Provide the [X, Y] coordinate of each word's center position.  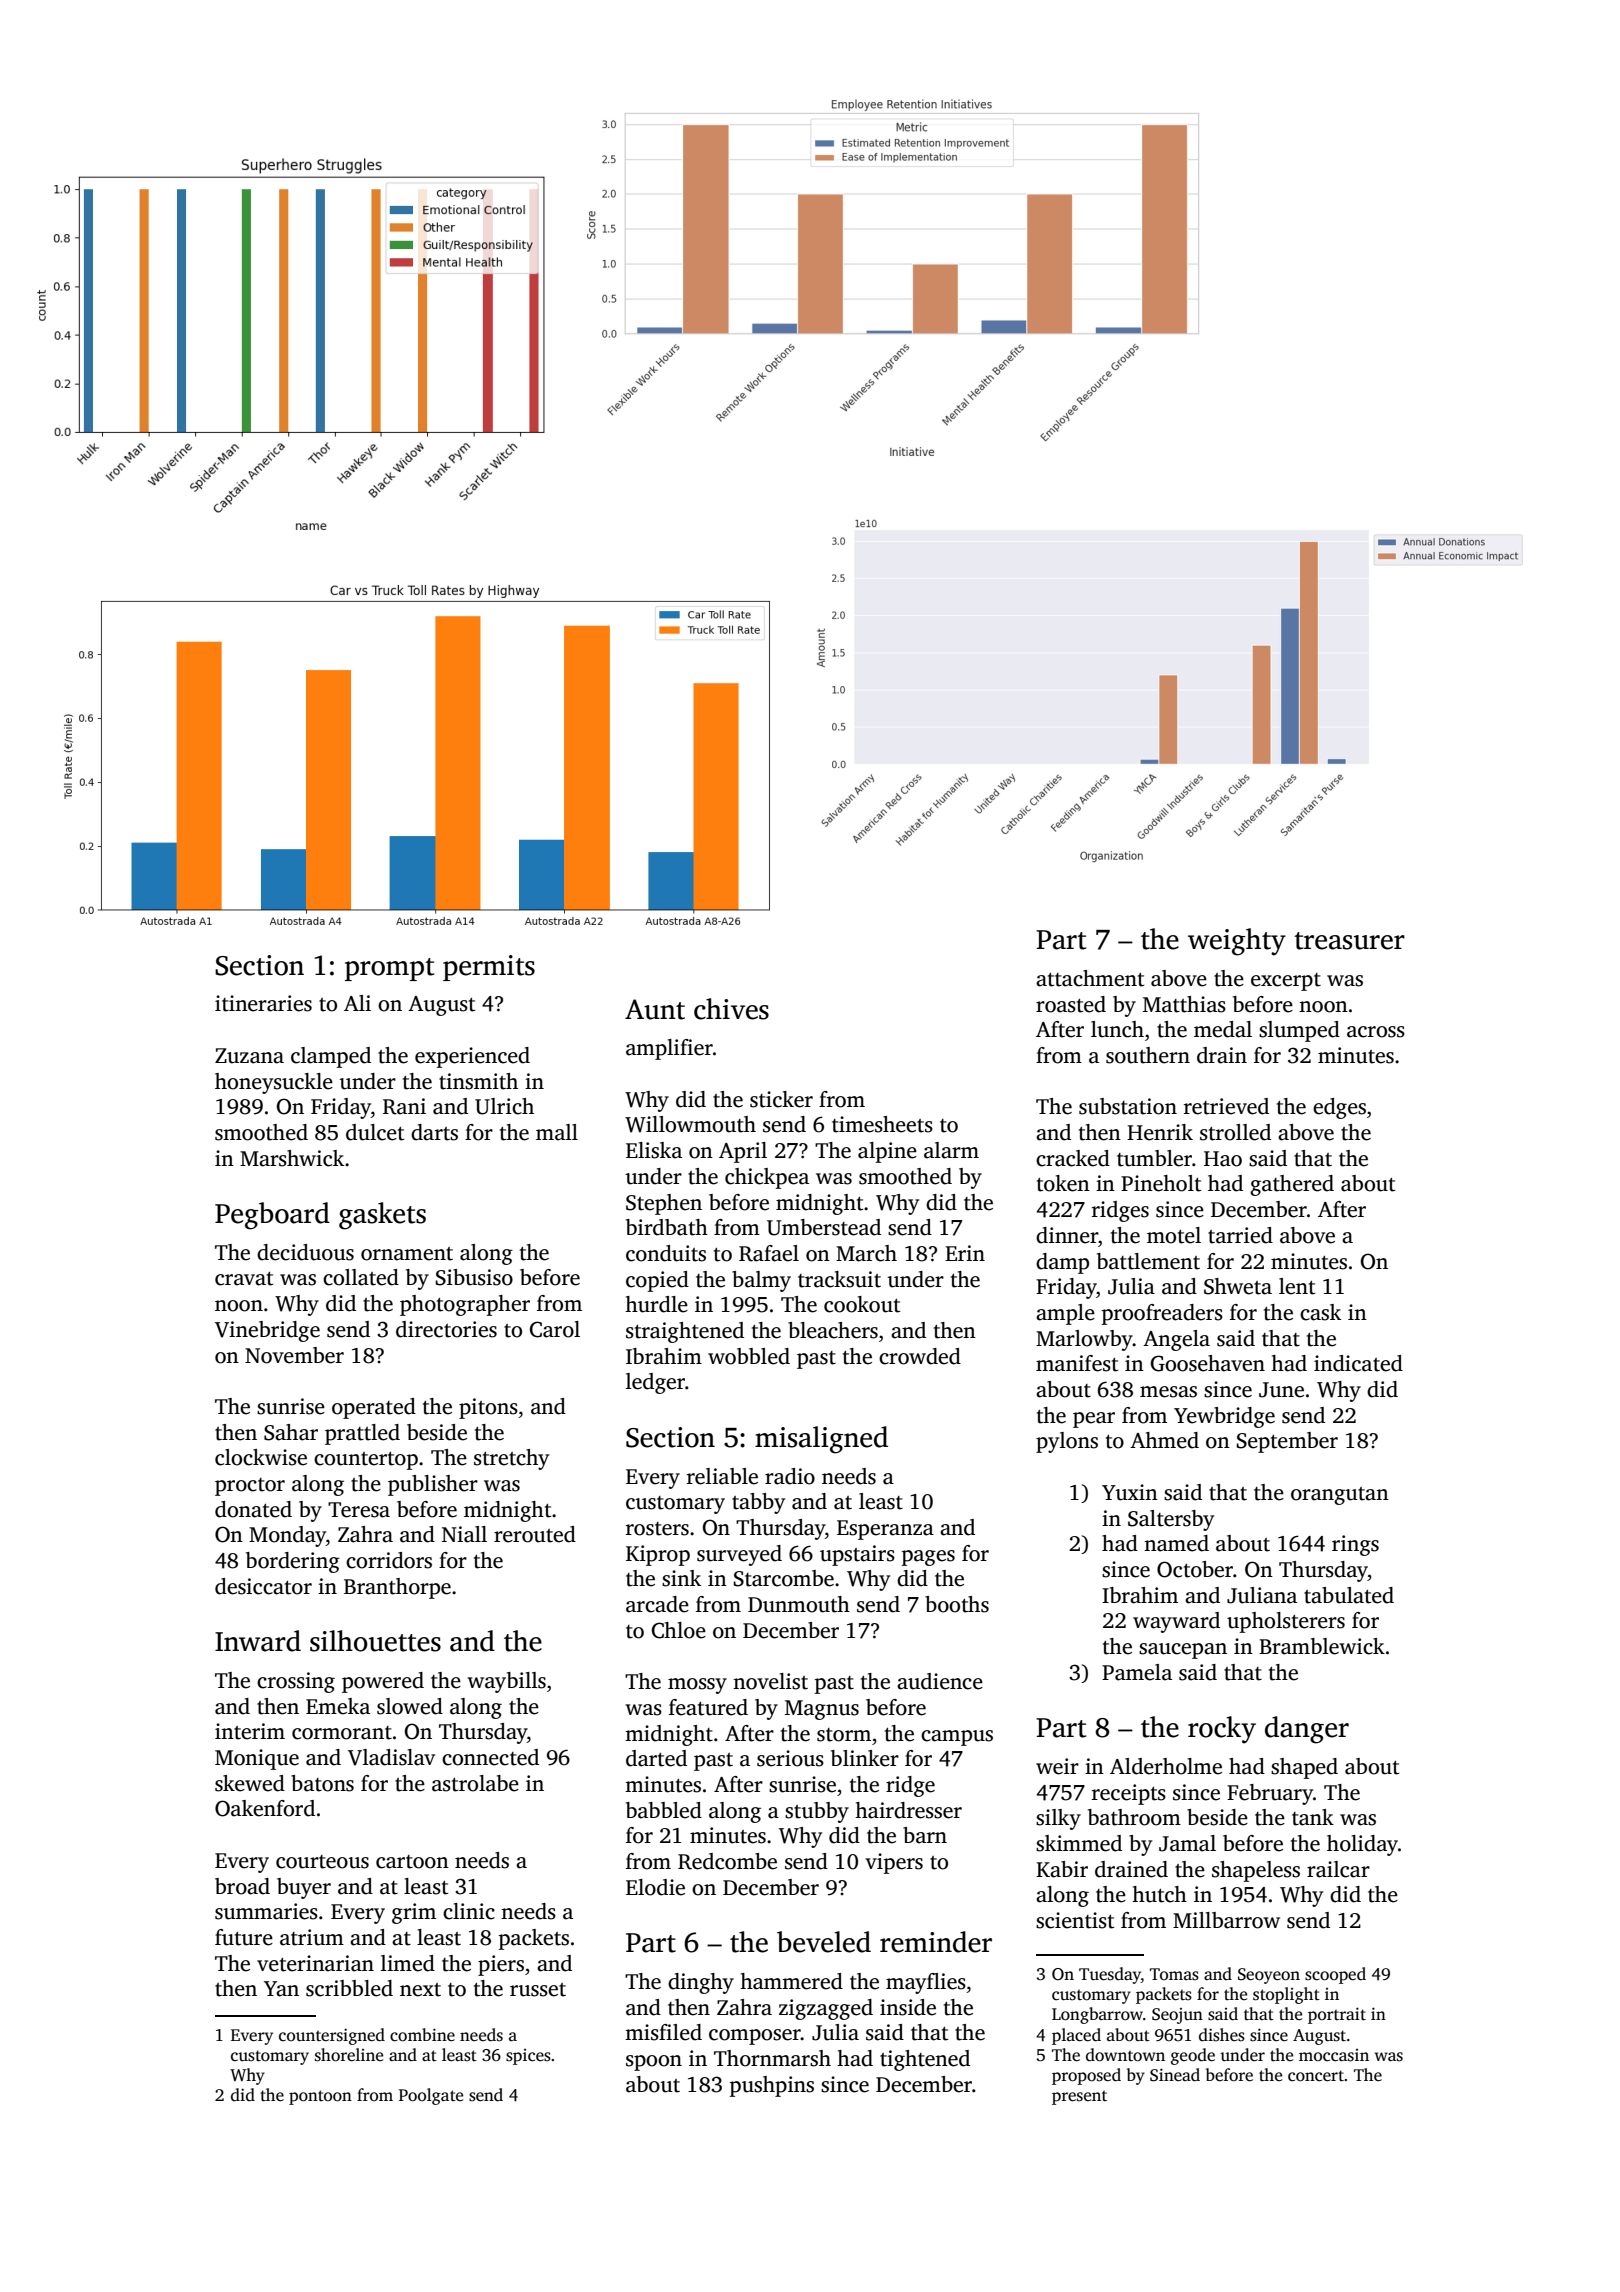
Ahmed [1164, 1440]
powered [383, 1682]
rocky [1222, 1730]
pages [928, 1558]
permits [489, 968]
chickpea [767, 1178]
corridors [389, 1560]
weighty [1237, 942]
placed [1076, 2036]
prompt [389, 969]
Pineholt [1161, 1183]
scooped [1335, 1975]
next [420, 1990]
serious [790, 1758]
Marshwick [292, 1158]
